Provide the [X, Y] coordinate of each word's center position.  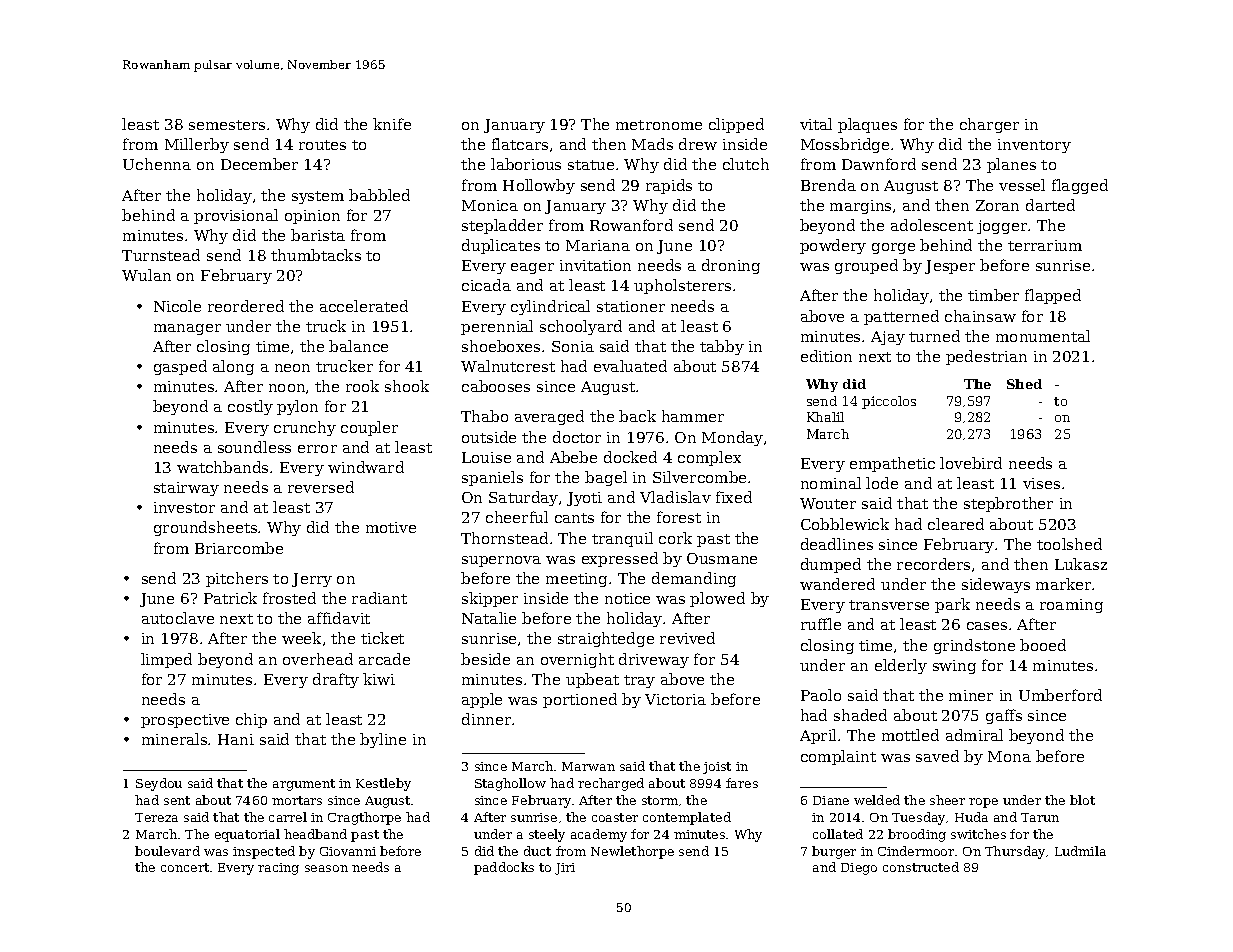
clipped [736, 125]
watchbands [222, 467]
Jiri [565, 869]
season [326, 868]
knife [392, 124]
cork [675, 538]
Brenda [828, 185]
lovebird [971, 463]
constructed [921, 867]
